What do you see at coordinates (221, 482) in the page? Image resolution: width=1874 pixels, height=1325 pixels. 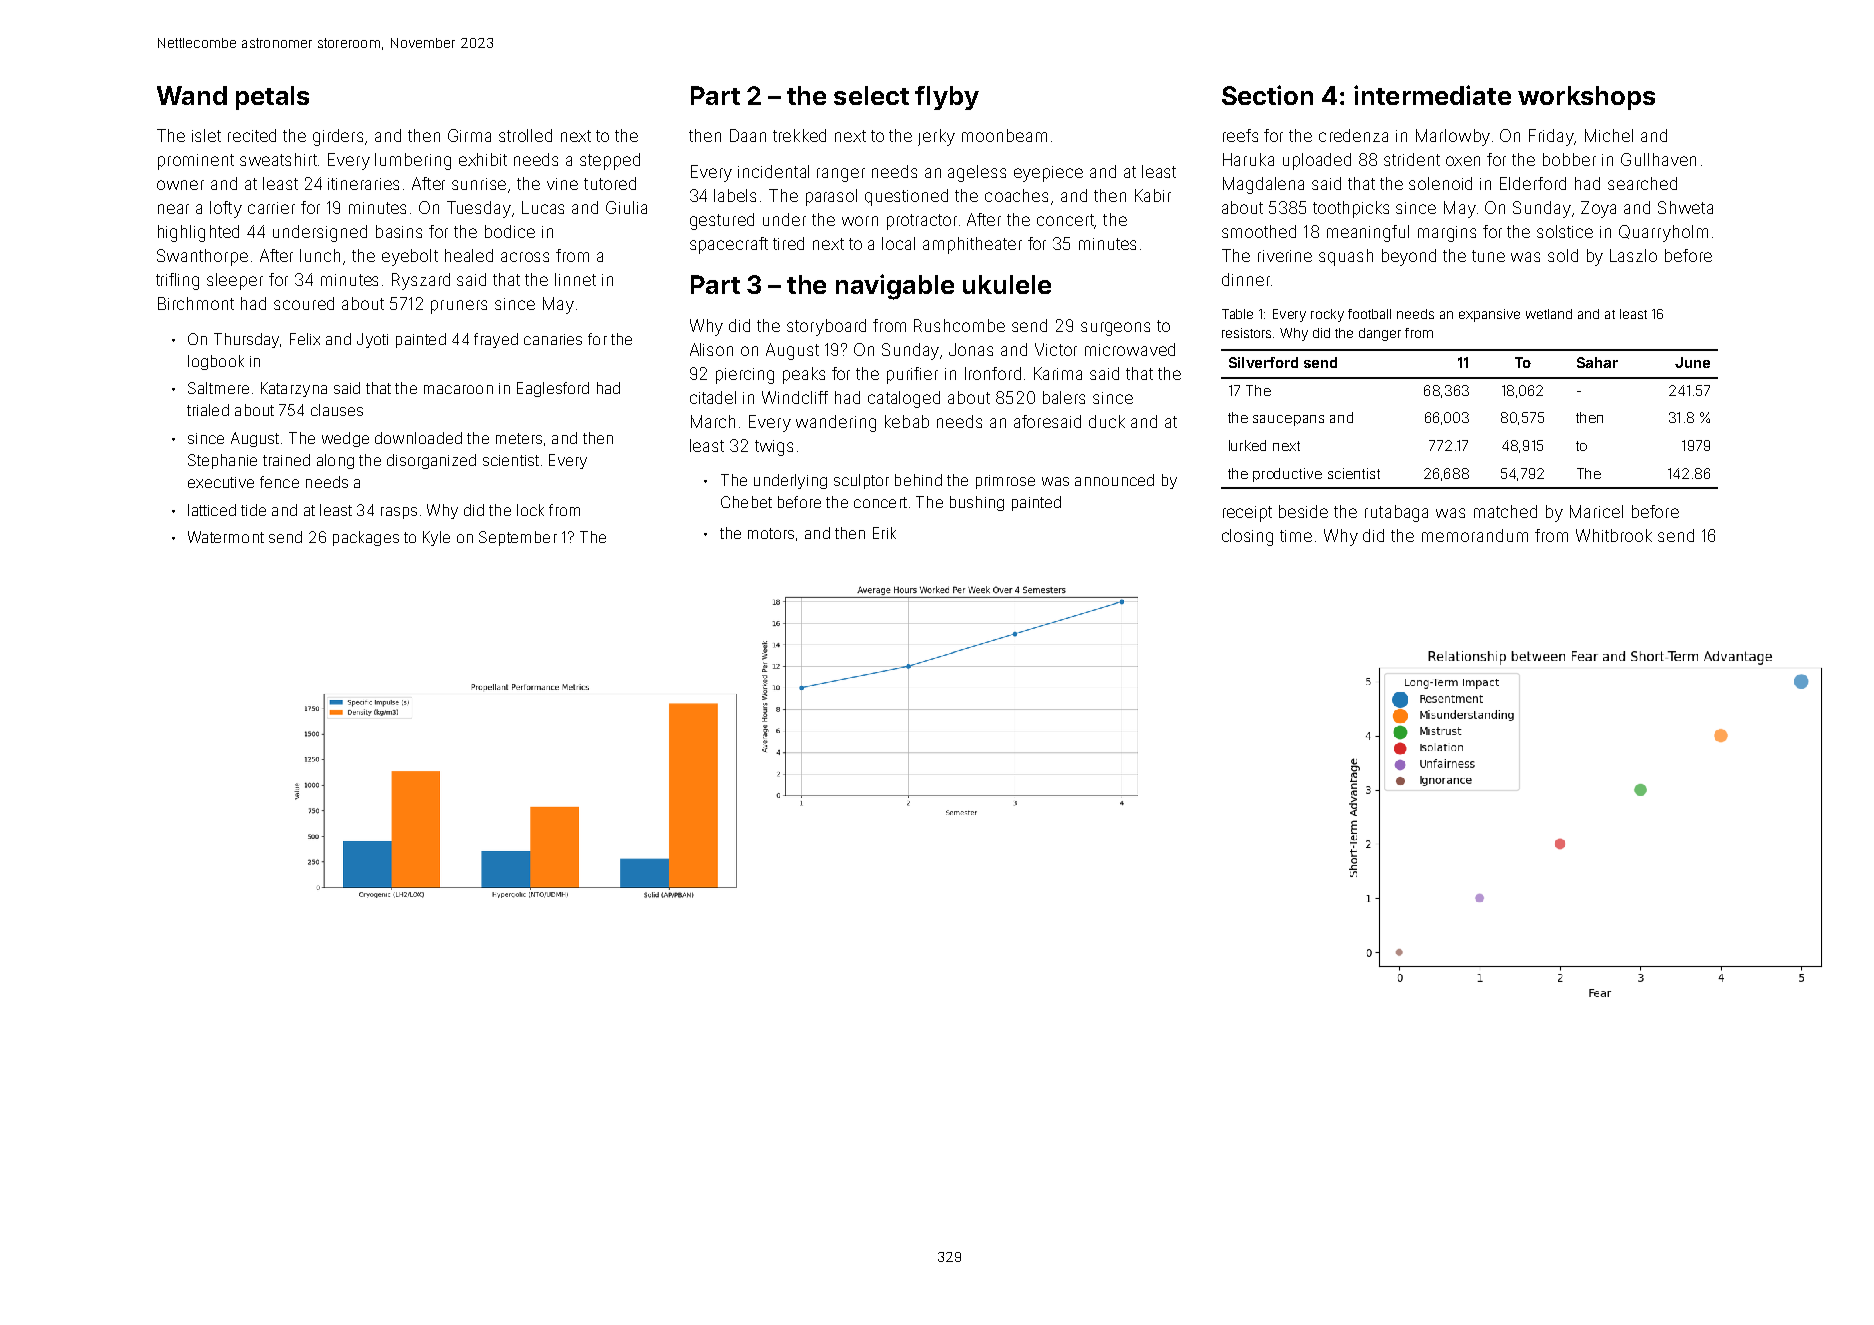 I see `executive` at bounding box center [221, 482].
